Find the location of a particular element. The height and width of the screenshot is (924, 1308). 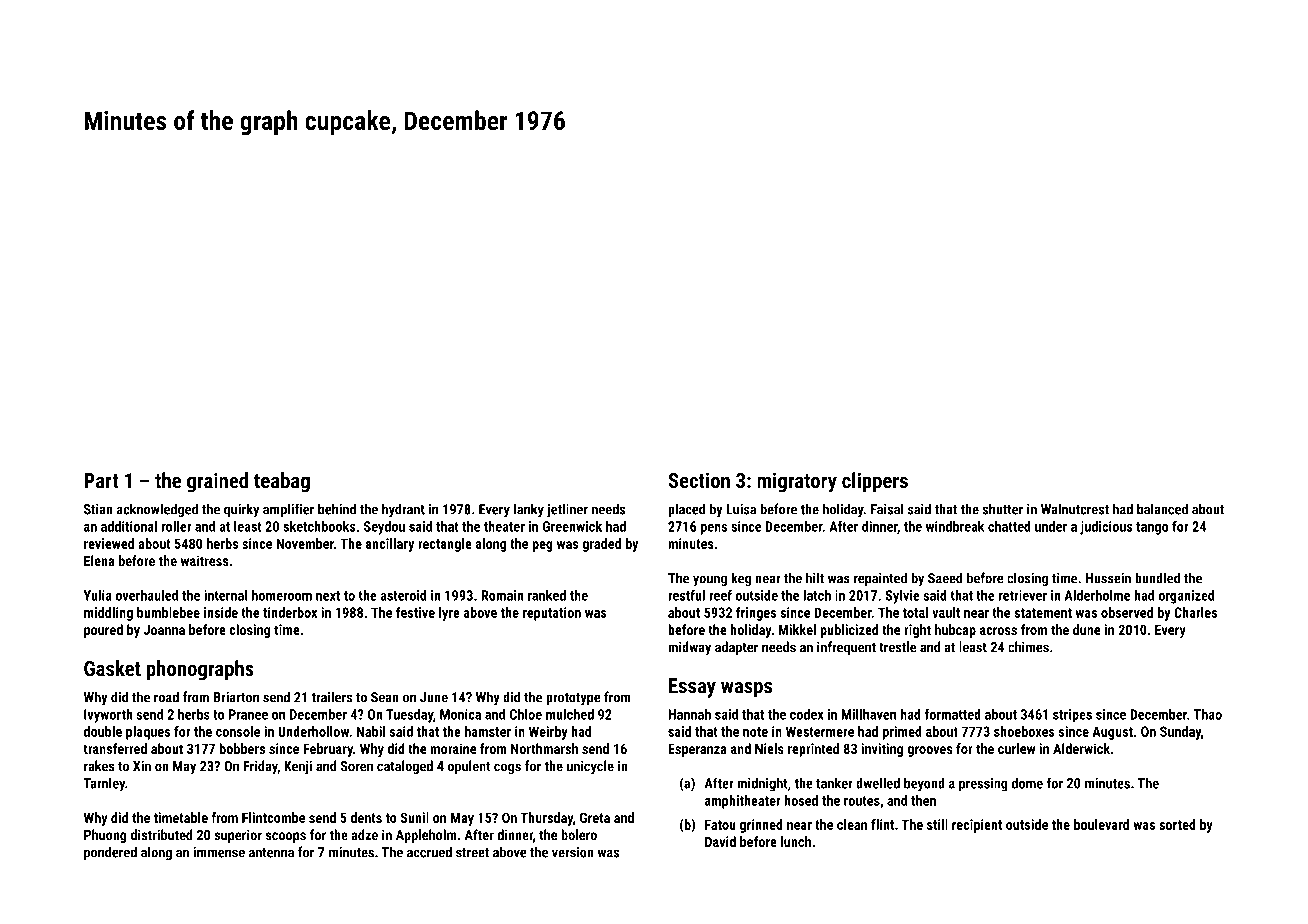

middling is located at coordinates (108, 614).
